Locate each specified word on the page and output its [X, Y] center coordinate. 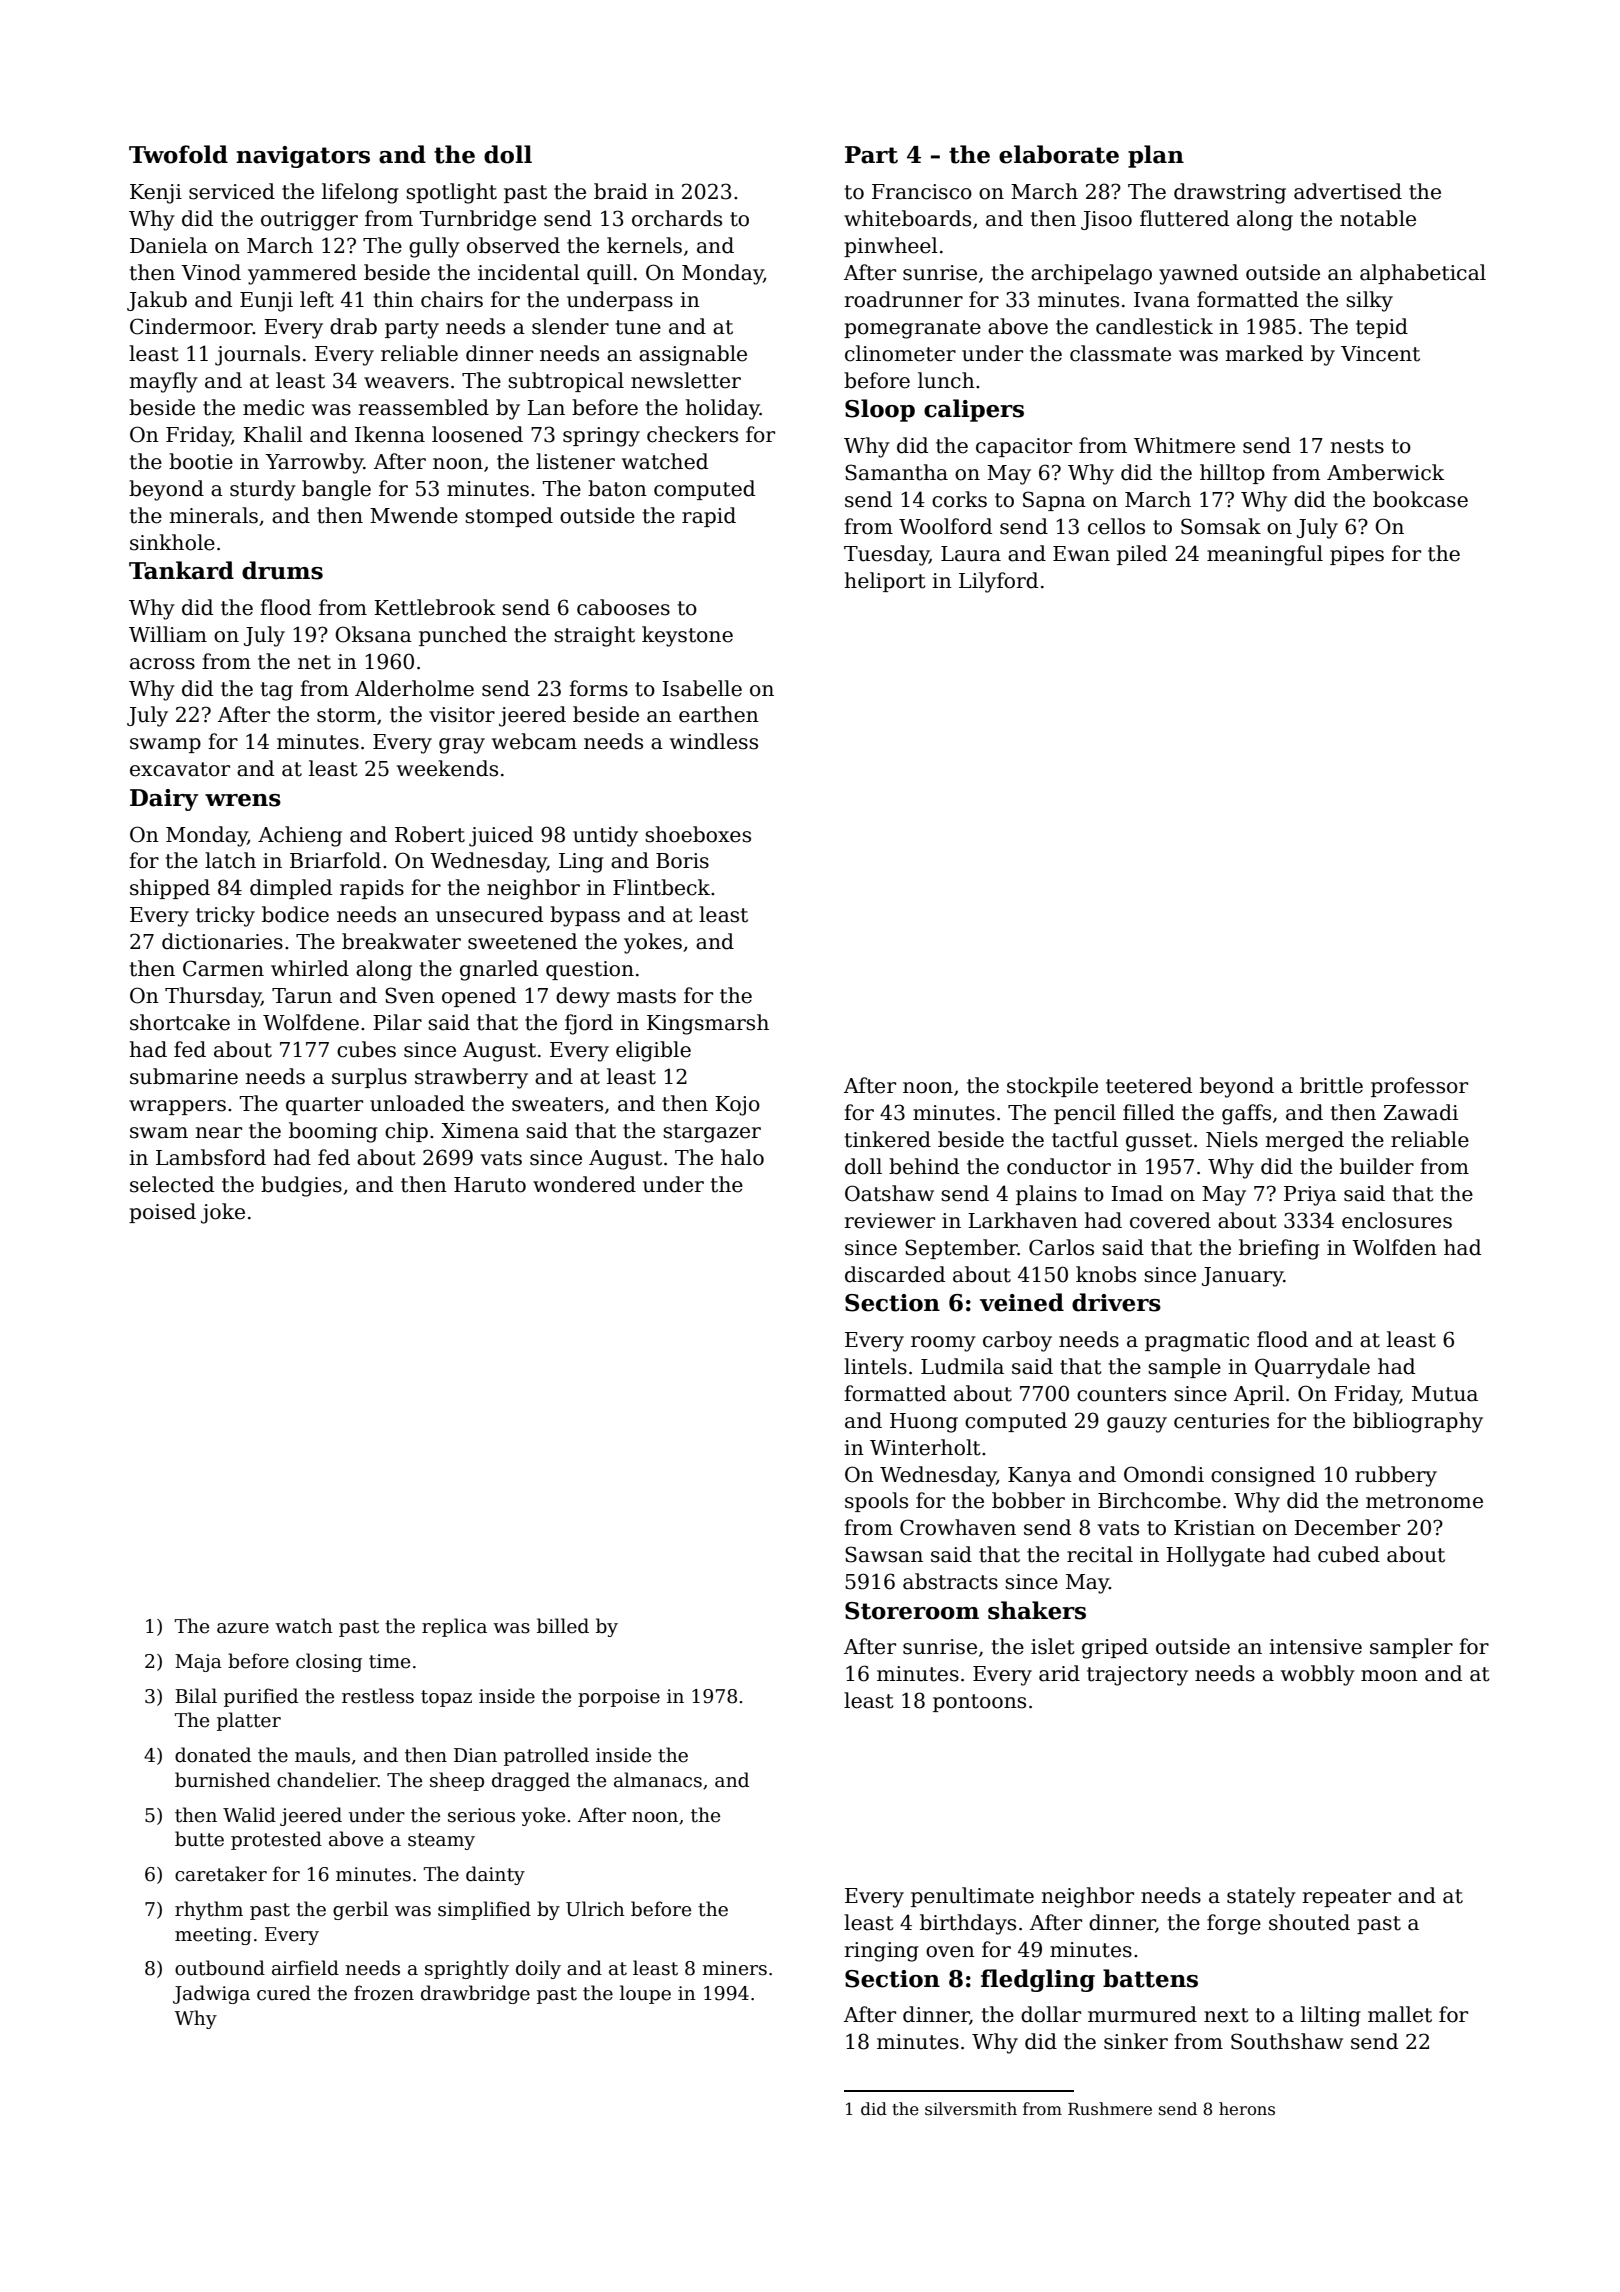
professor [1419, 1087]
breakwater [401, 941]
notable [1378, 218]
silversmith [971, 2109]
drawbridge [475, 1994]
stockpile [1052, 1087]
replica [454, 1627]
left [317, 299]
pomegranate [912, 329]
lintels [875, 1366]
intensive [1315, 1647]
